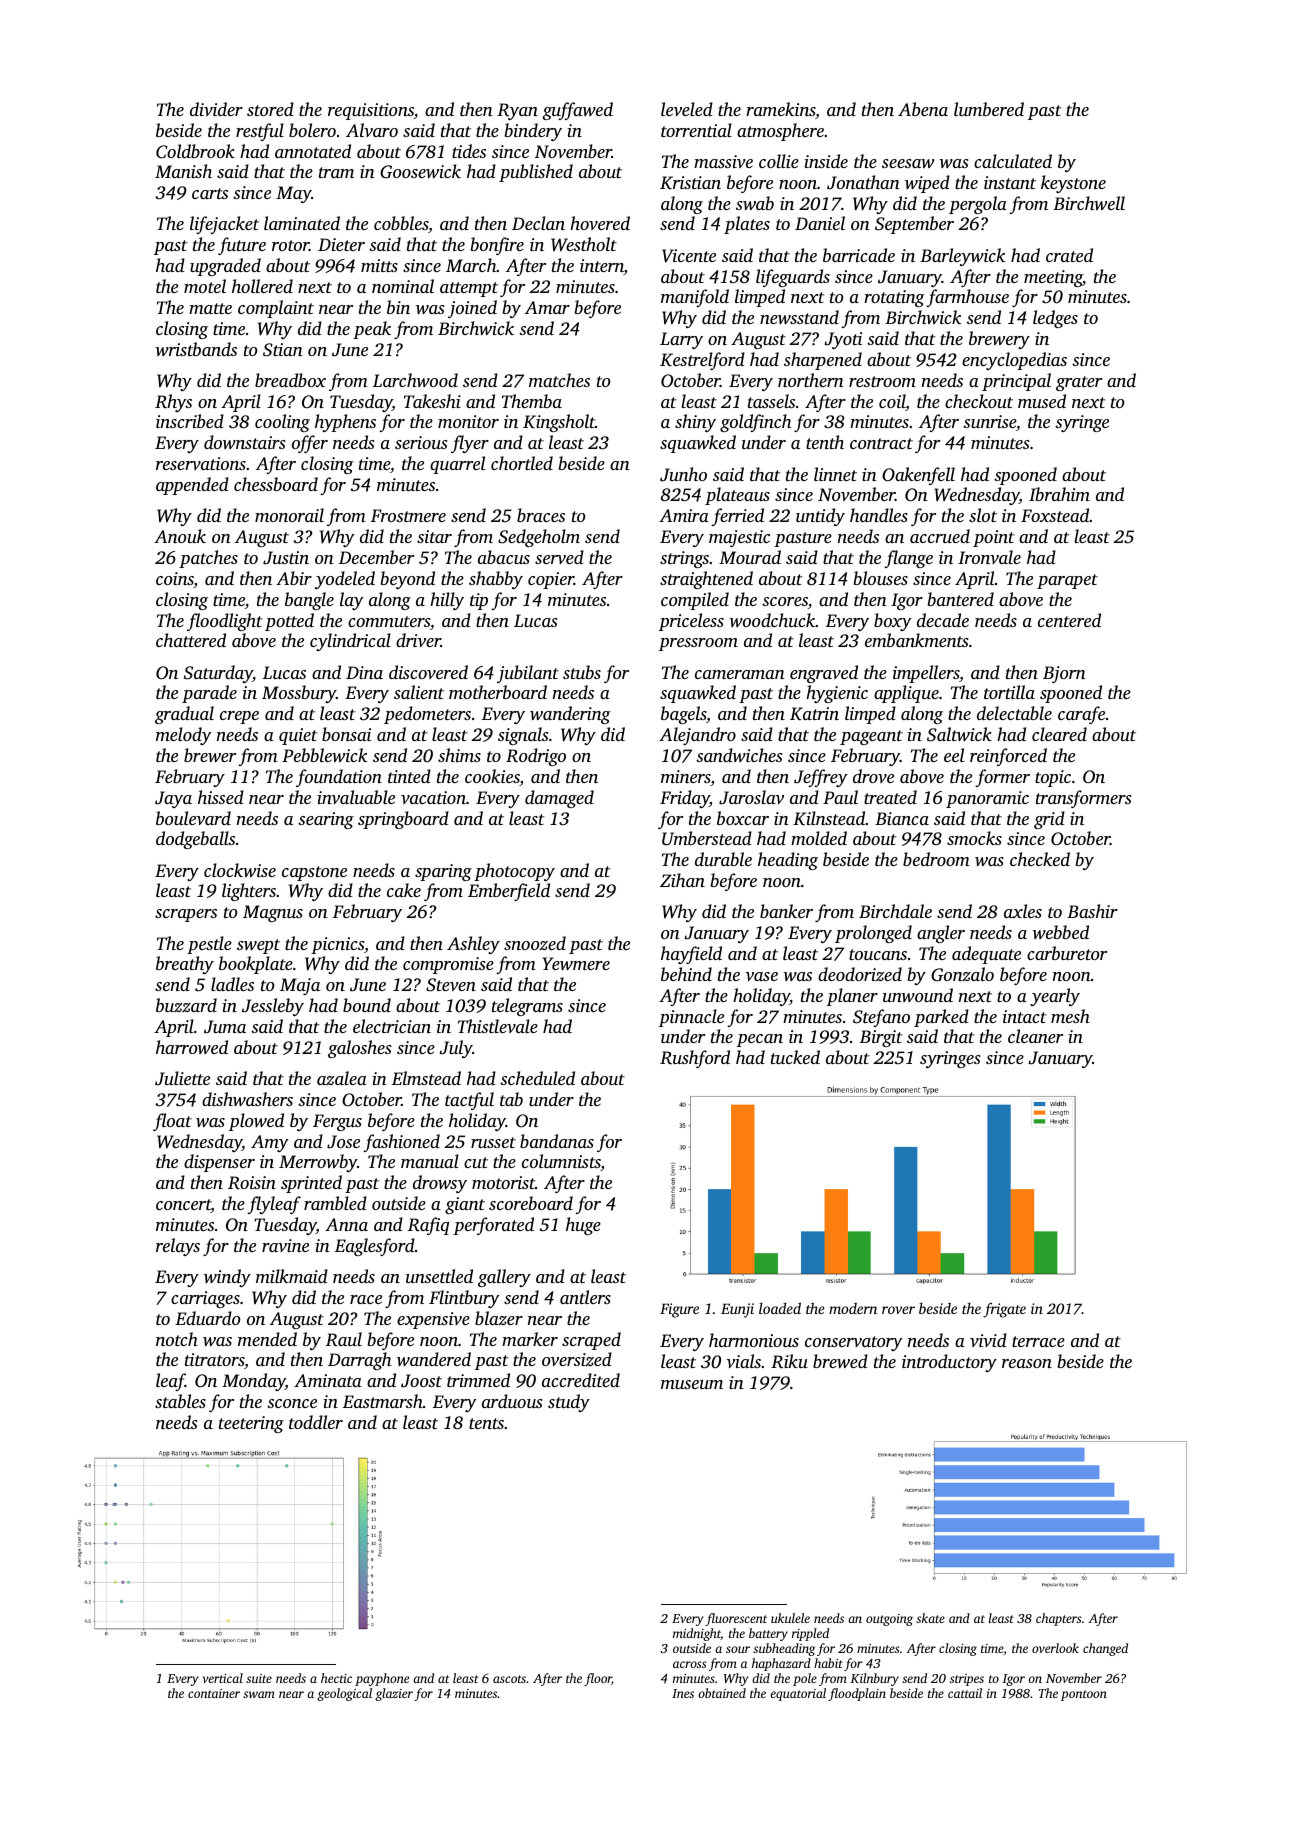  I want to click on leveled, so click(687, 109).
